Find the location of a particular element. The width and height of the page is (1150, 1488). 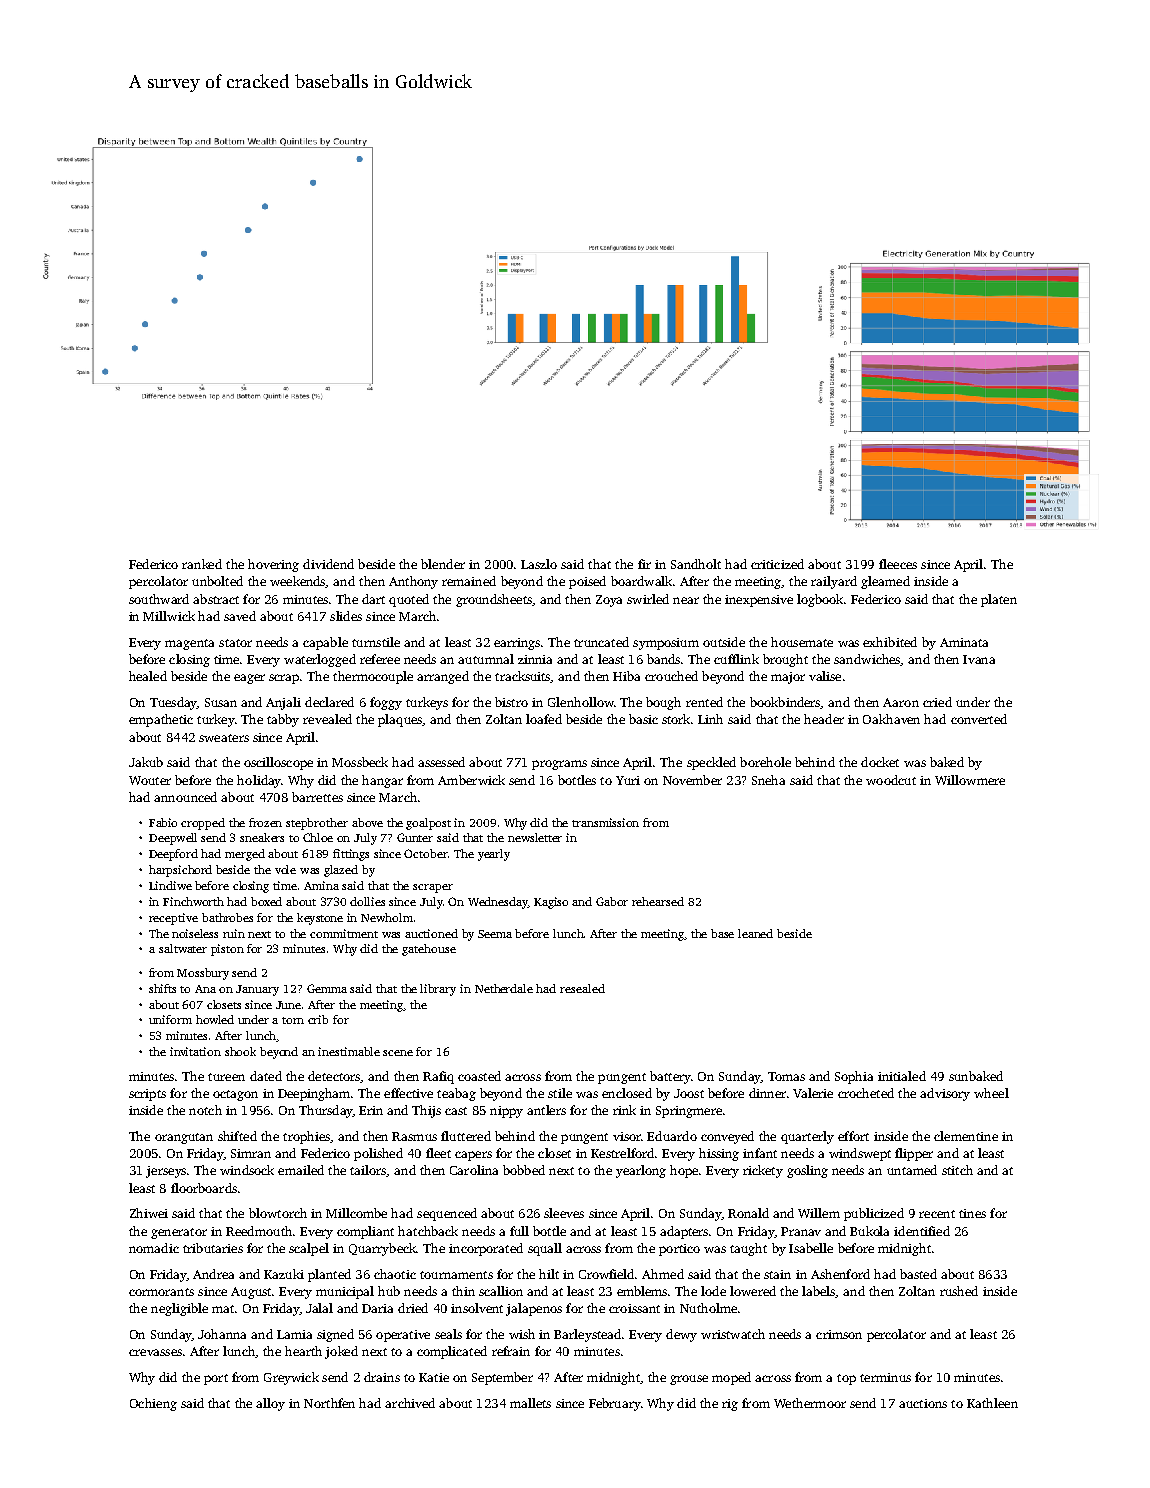

auctions is located at coordinates (923, 1403).
